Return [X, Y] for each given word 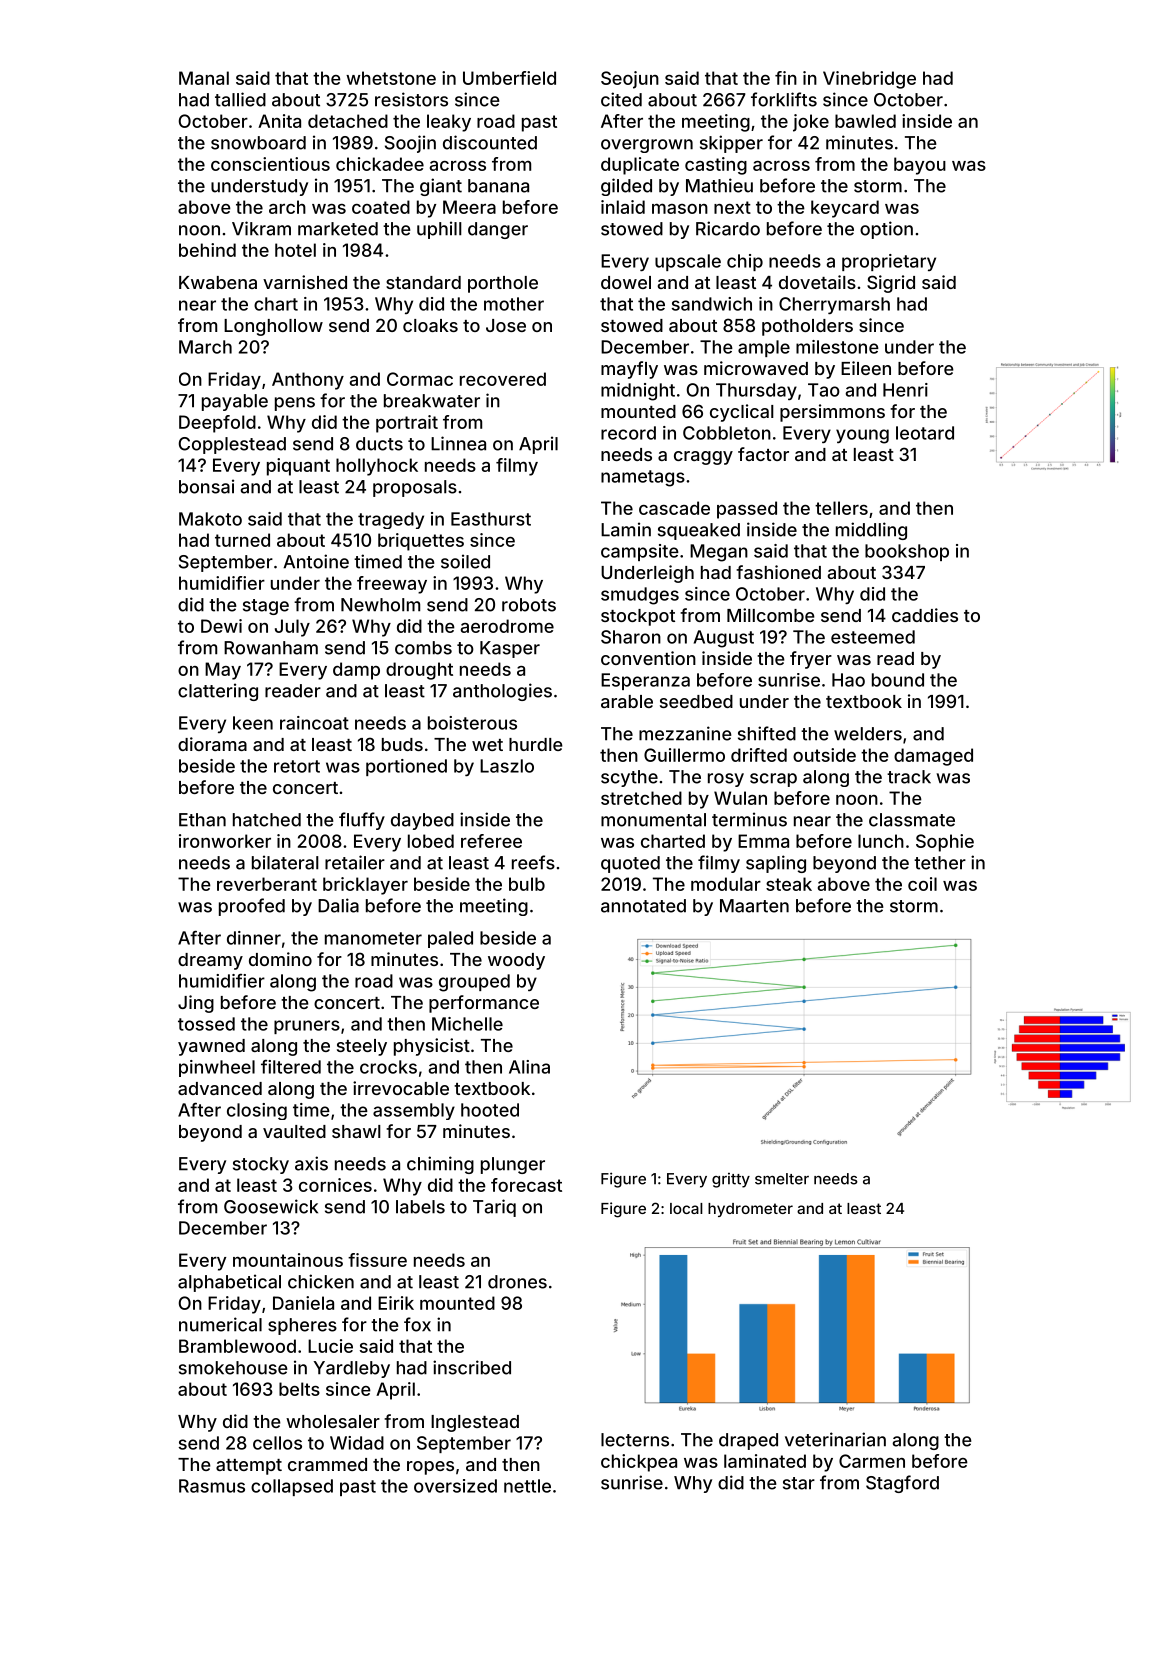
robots [529, 605]
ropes [430, 1468]
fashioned [778, 572]
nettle [527, 1486]
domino [280, 959]
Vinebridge [869, 80]
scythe [629, 778]
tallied [240, 99]
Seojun [630, 80]
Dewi [221, 626]
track [909, 777]
